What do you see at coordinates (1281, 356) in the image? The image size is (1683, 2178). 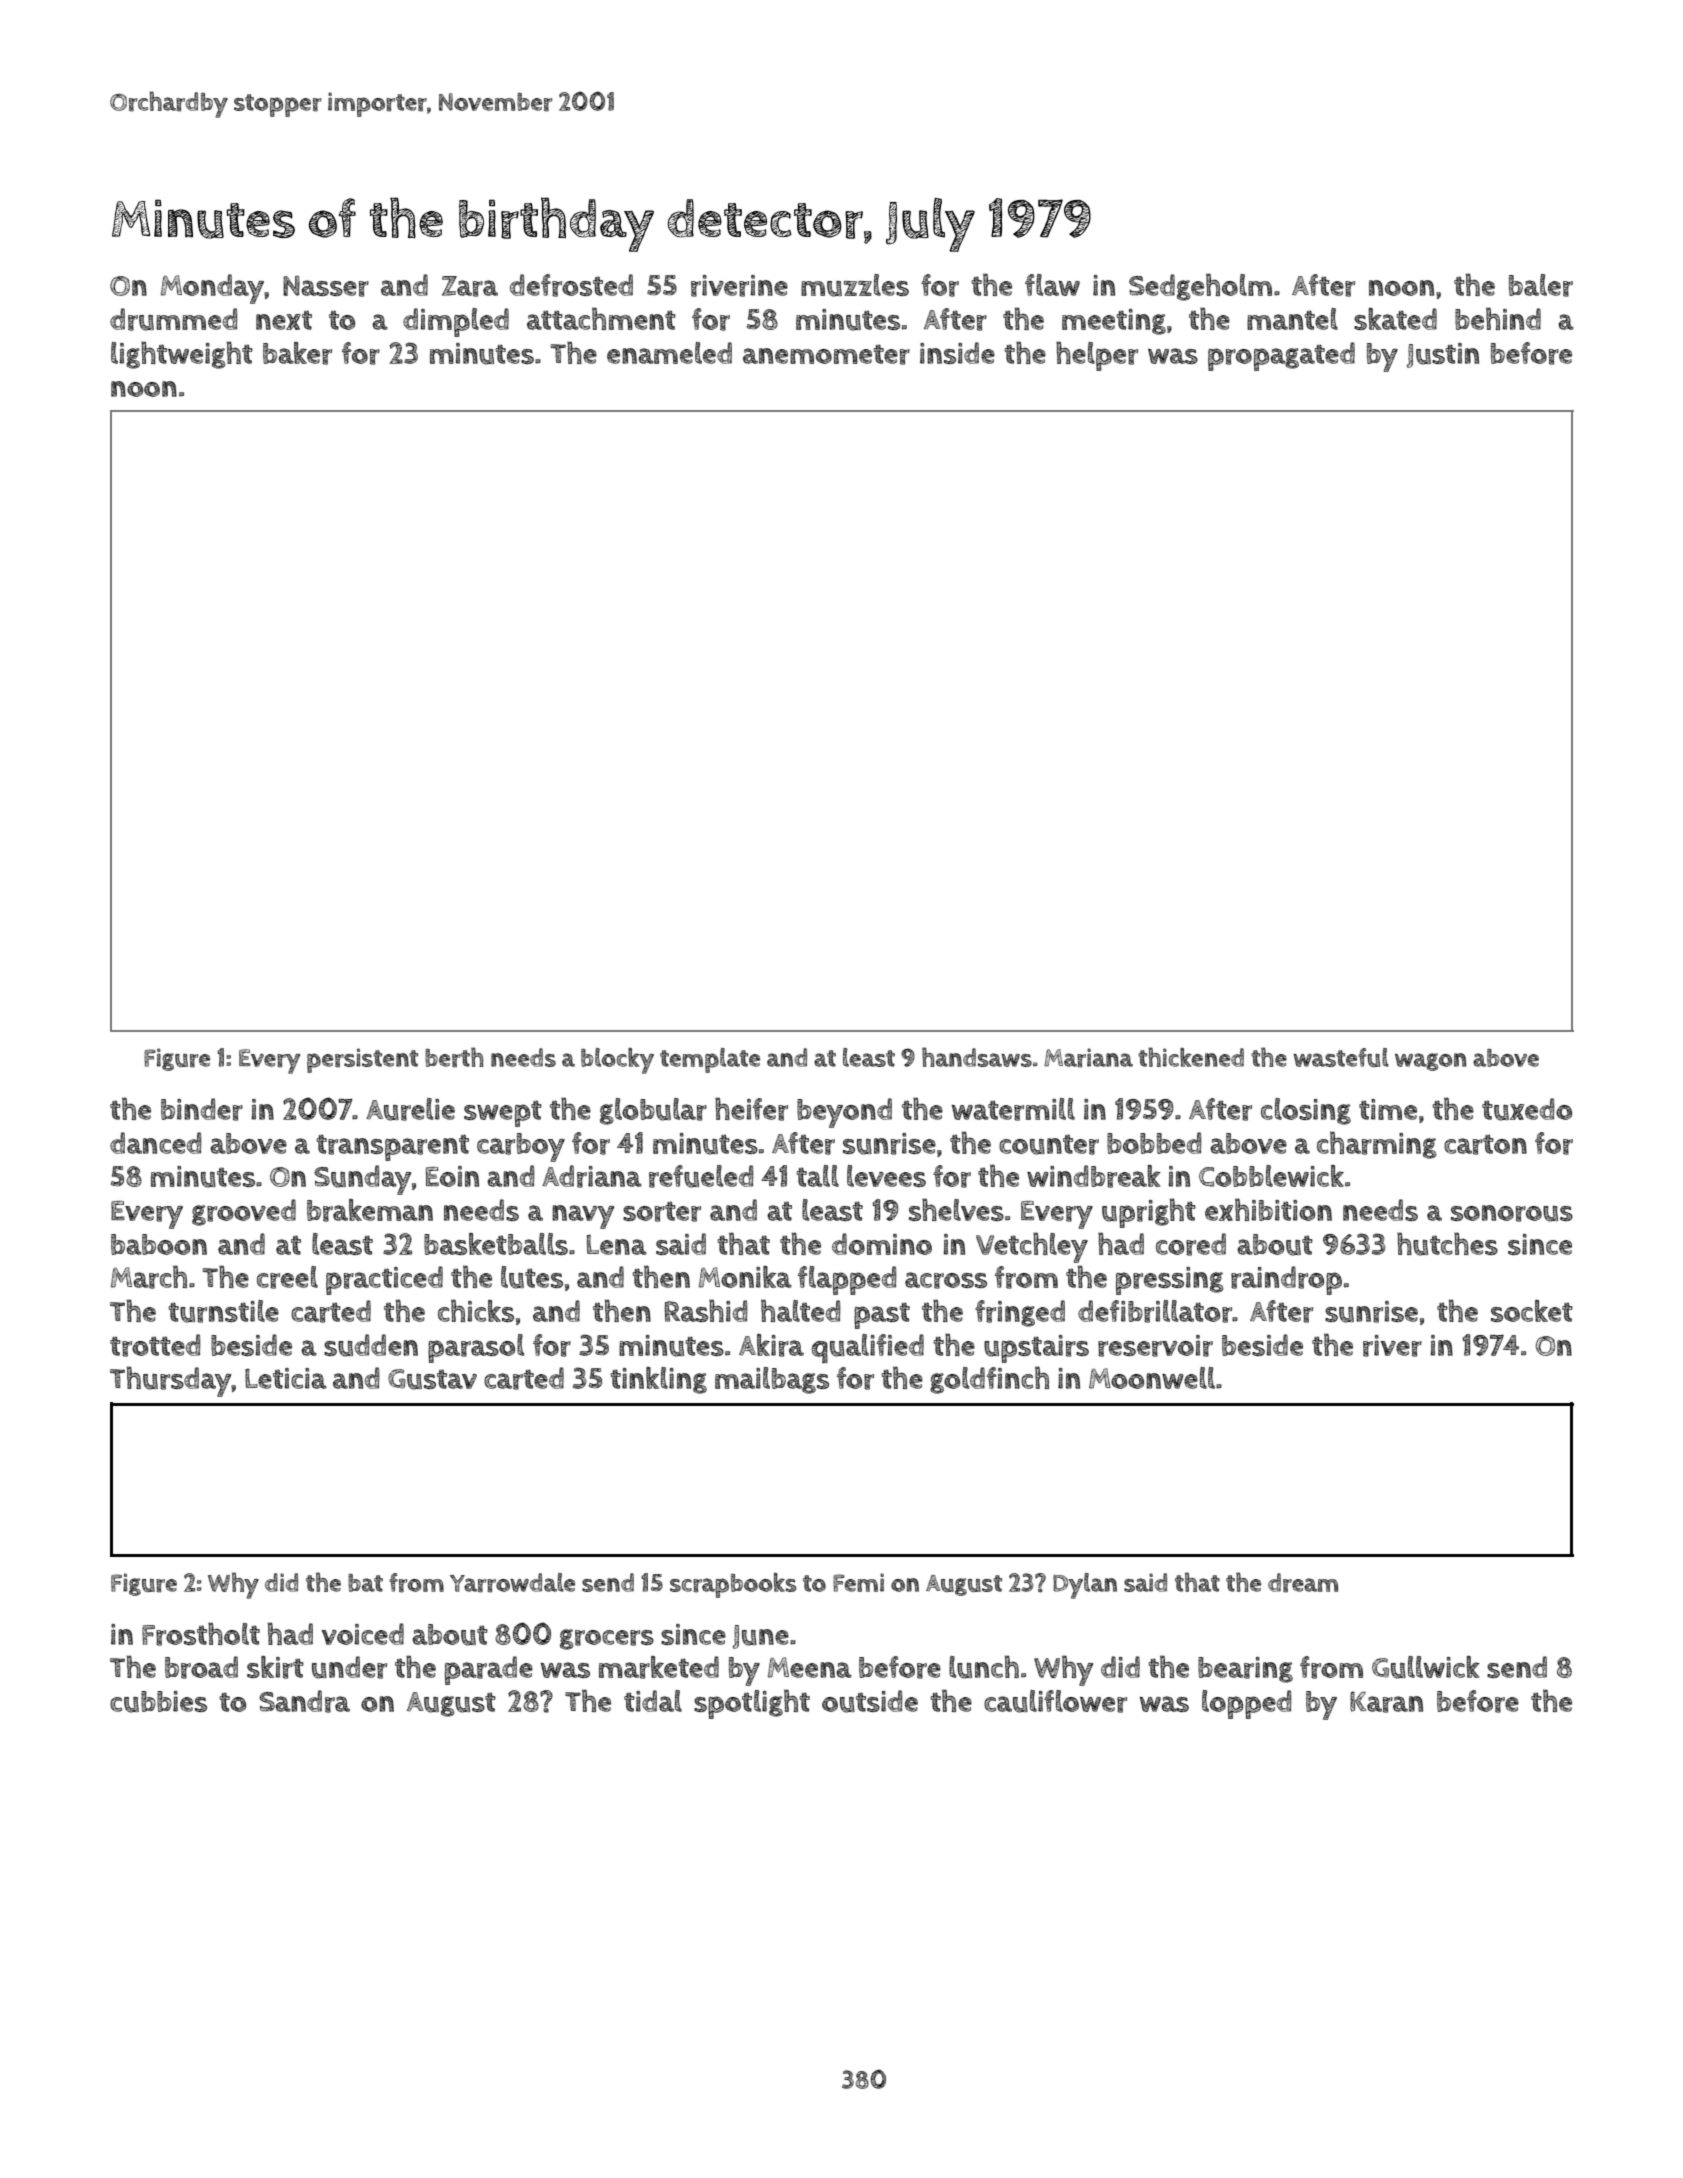 I see `propagated` at bounding box center [1281, 356].
